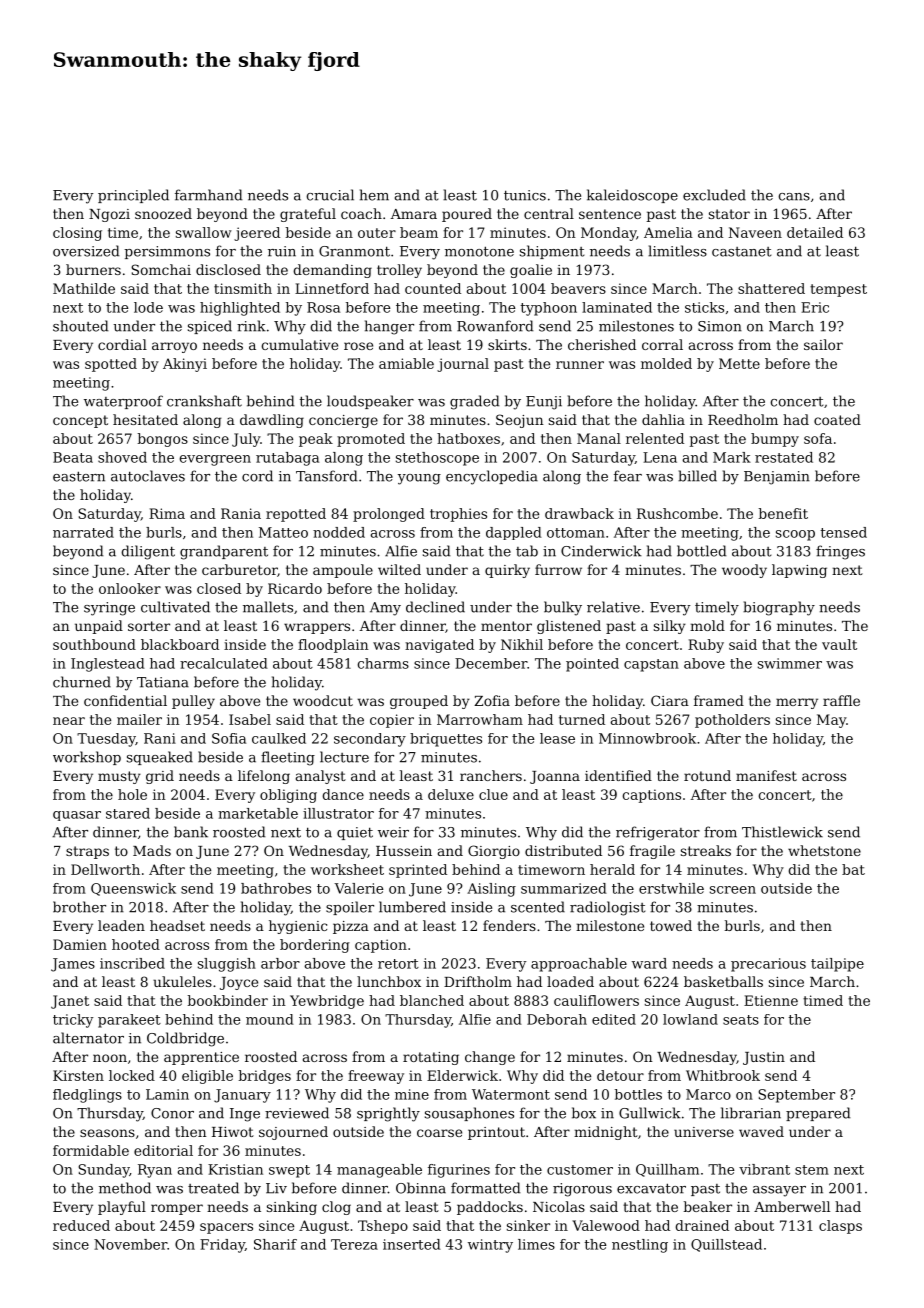 The height and width of the screenshot is (1308, 924). Describe the element at coordinates (552, 252) in the screenshot. I see `shipment` at that location.
